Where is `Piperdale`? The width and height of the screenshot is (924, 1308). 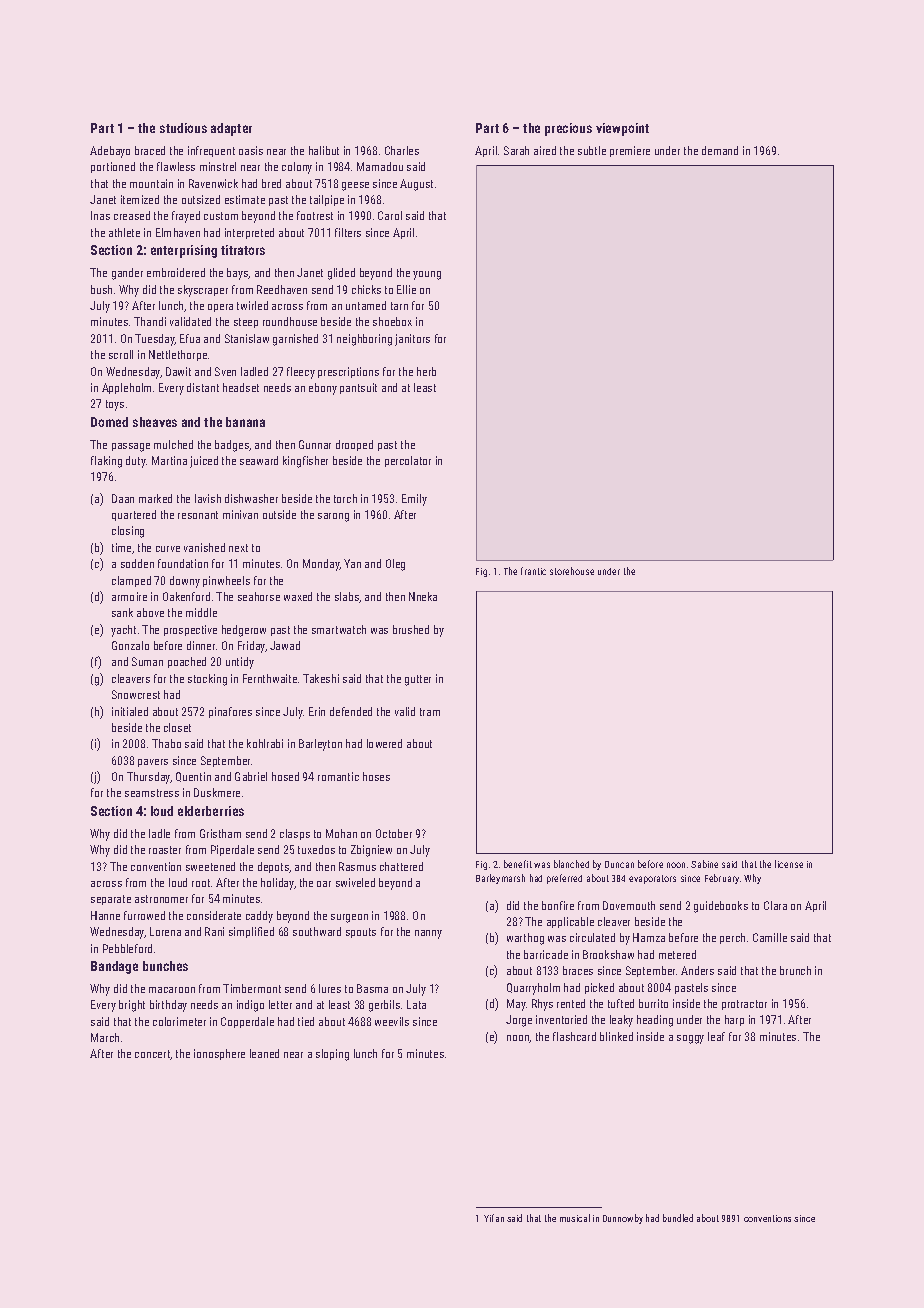 Piperdale is located at coordinates (232, 850).
